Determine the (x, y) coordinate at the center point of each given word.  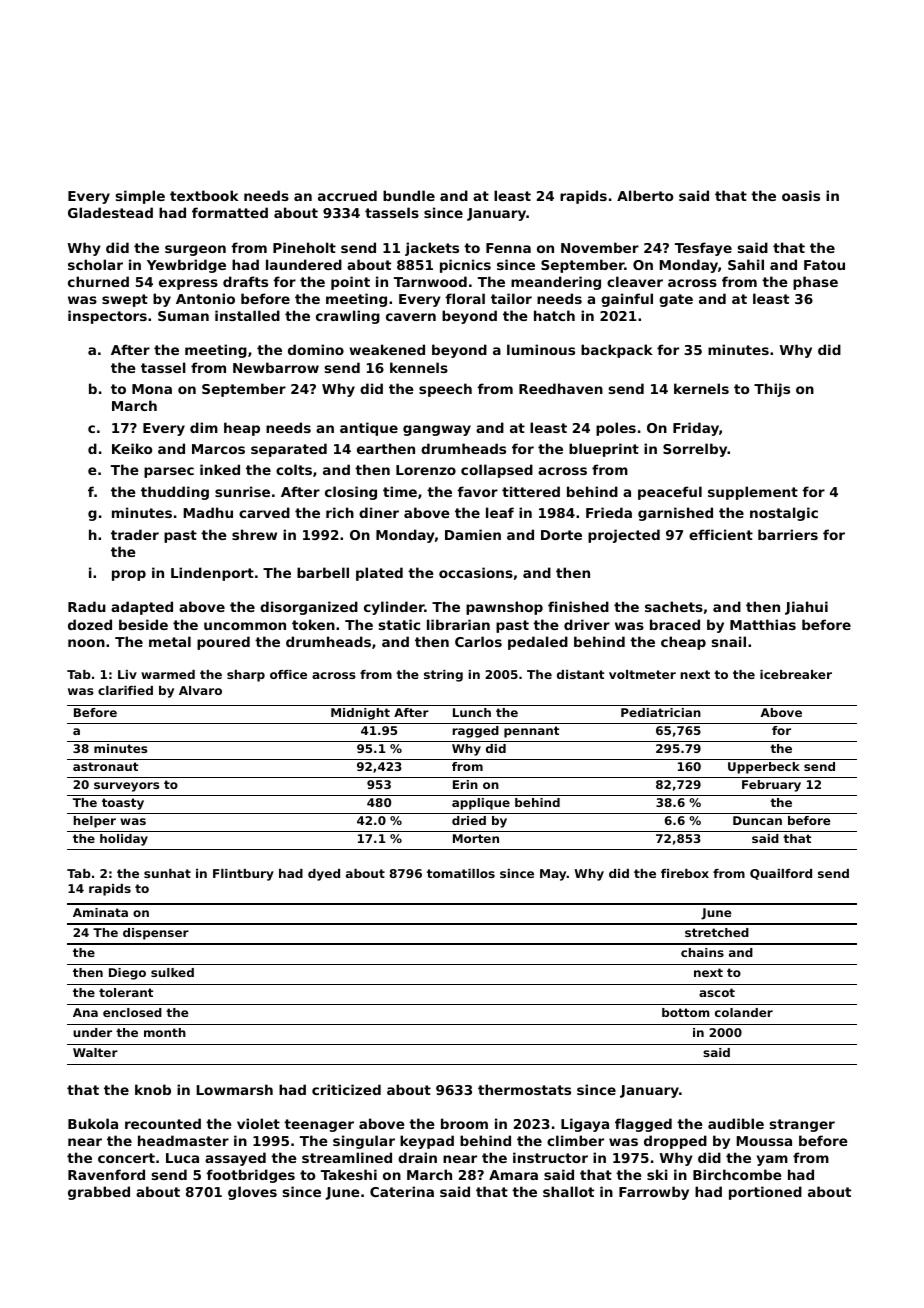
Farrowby (654, 1193)
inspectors (107, 317)
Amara (513, 1175)
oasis (801, 195)
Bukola (93, 1123)
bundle (409, 195)
